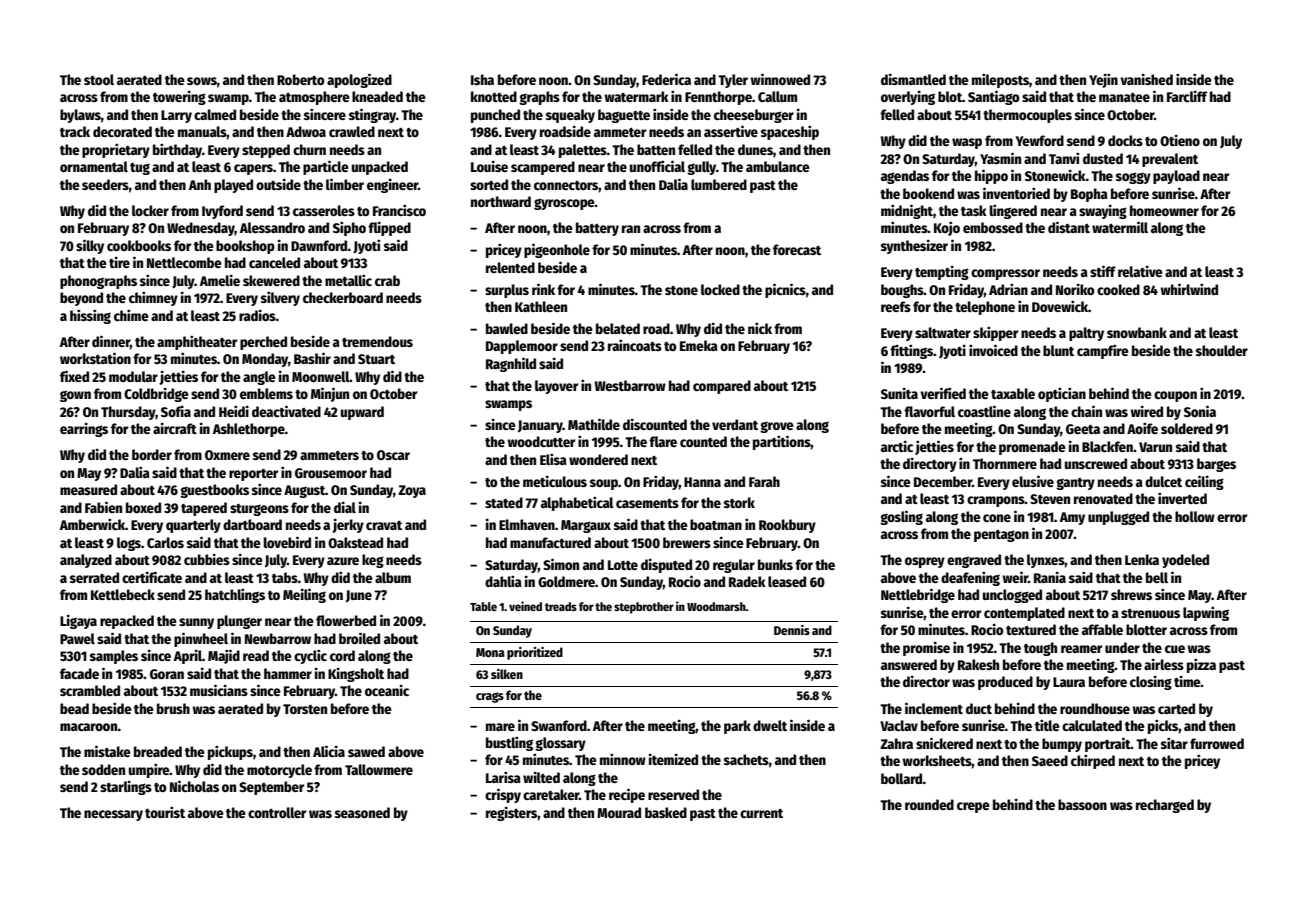 The width and height of the screenshot is (1308, 924). What do you see at coordinates (511, 813) in the screenshot?
I see `registers` at bounding box center [511, 813].
